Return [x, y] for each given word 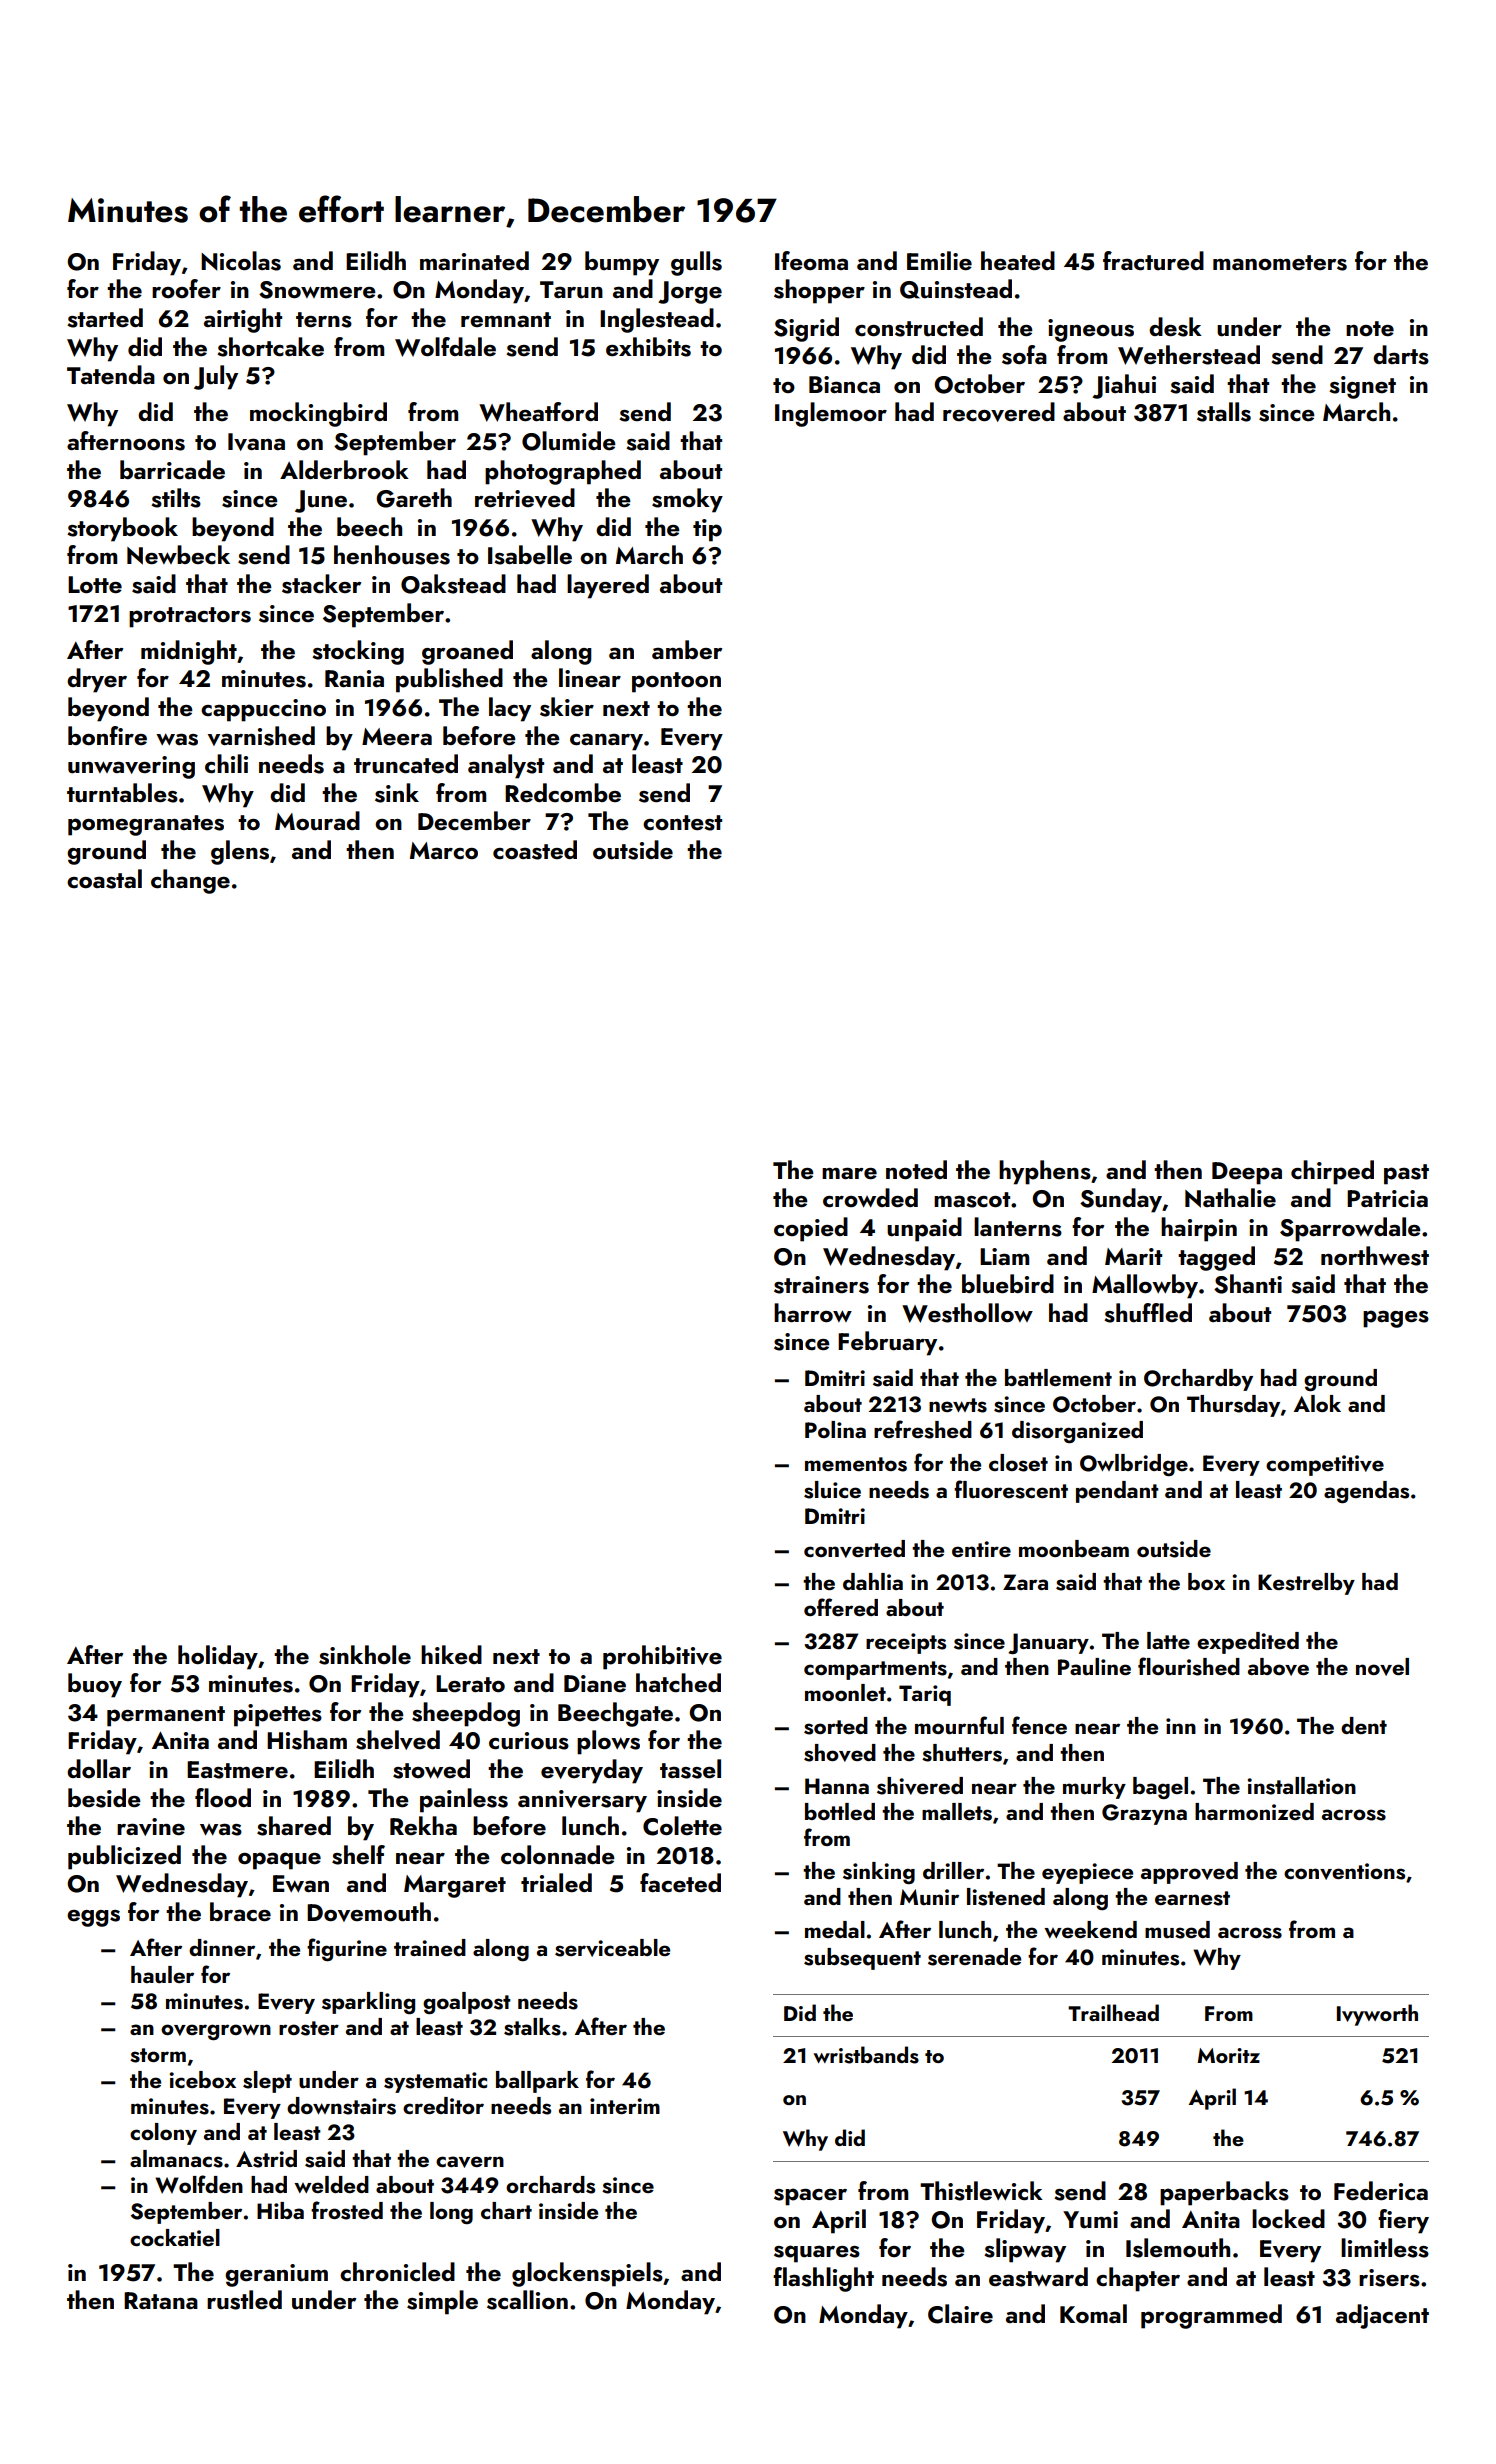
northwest [1375, 1256]
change [190, 881]
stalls [1224, 412]
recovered [999, 412]
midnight [189, 652]
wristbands [866, 2055]
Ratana [161, 2300]
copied [811, 1229]
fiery [1403, 2221]
